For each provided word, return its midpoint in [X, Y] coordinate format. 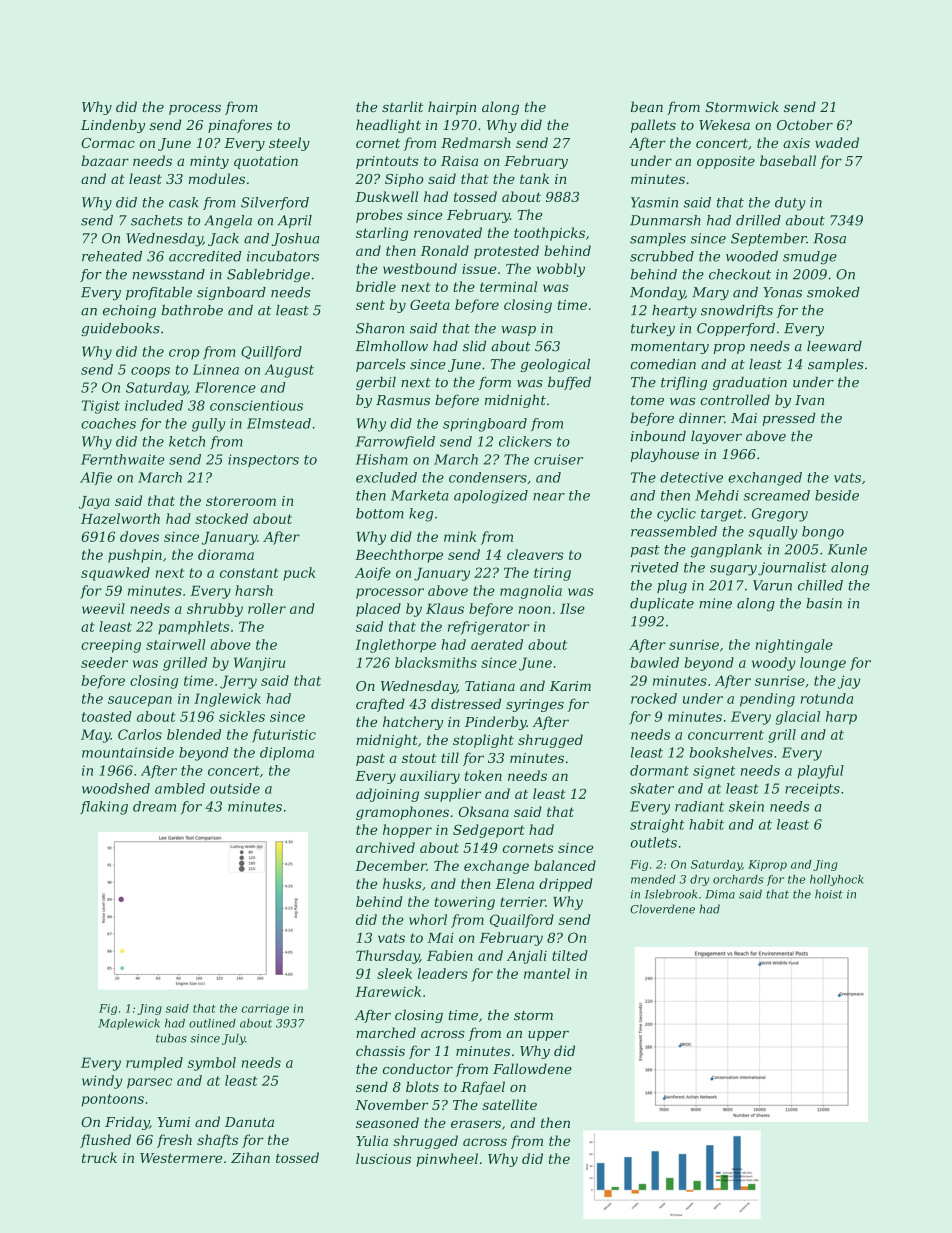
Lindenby [113, 126]
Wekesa [724, 124]
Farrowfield [395, 442]
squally [773, 533]
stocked [221, 518]
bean [647, 106]
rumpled [154, 1064]
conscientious [256, 405]
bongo [823, 533]
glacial [798, 718]
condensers [488, 477]
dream [154, 806]
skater [652, 788]
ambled [180, 788]
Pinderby [496, 723]
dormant [659, 770]
